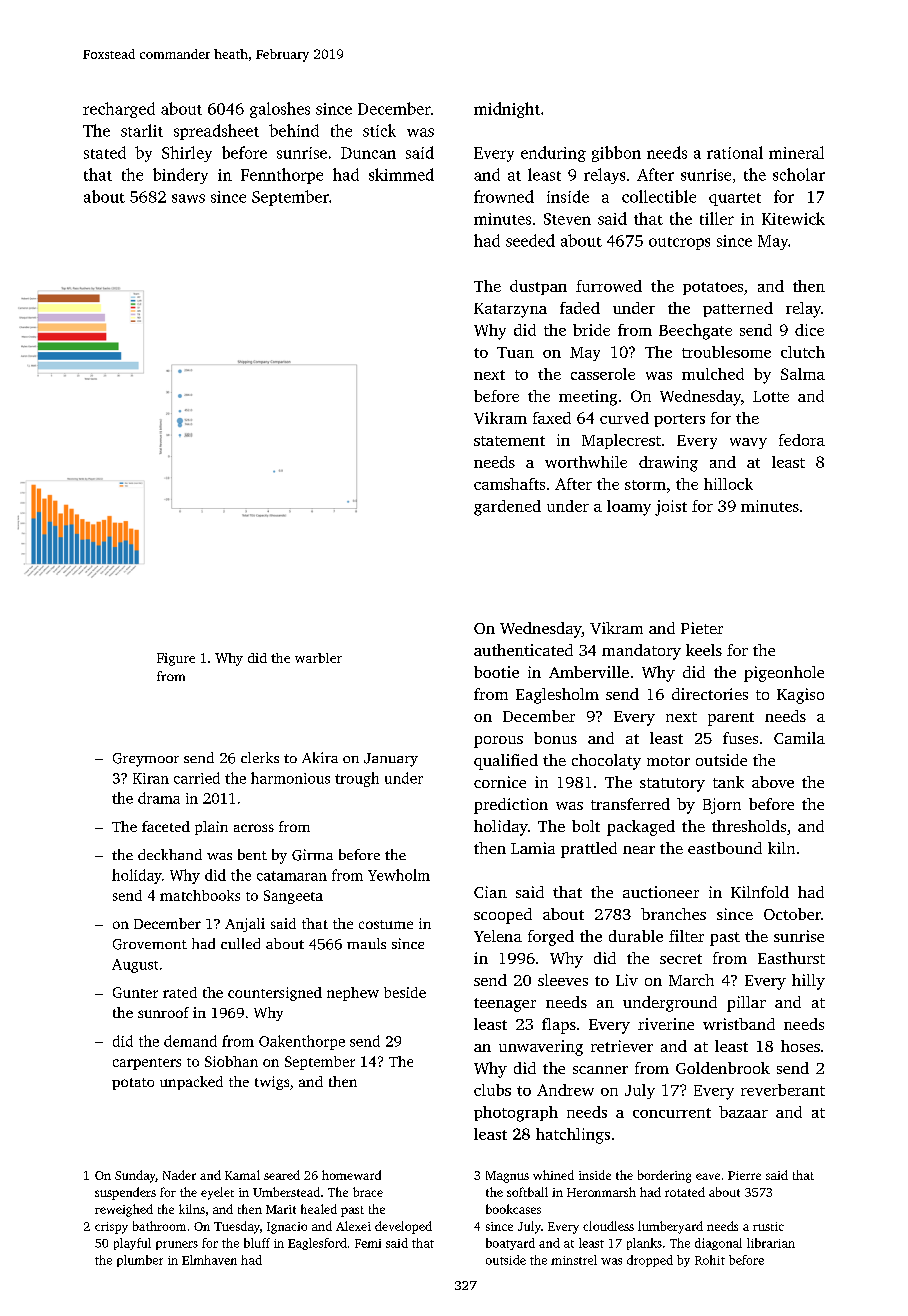 This page has height=1316, width=908. I want to click on Kitewick, so click(793, 218).
